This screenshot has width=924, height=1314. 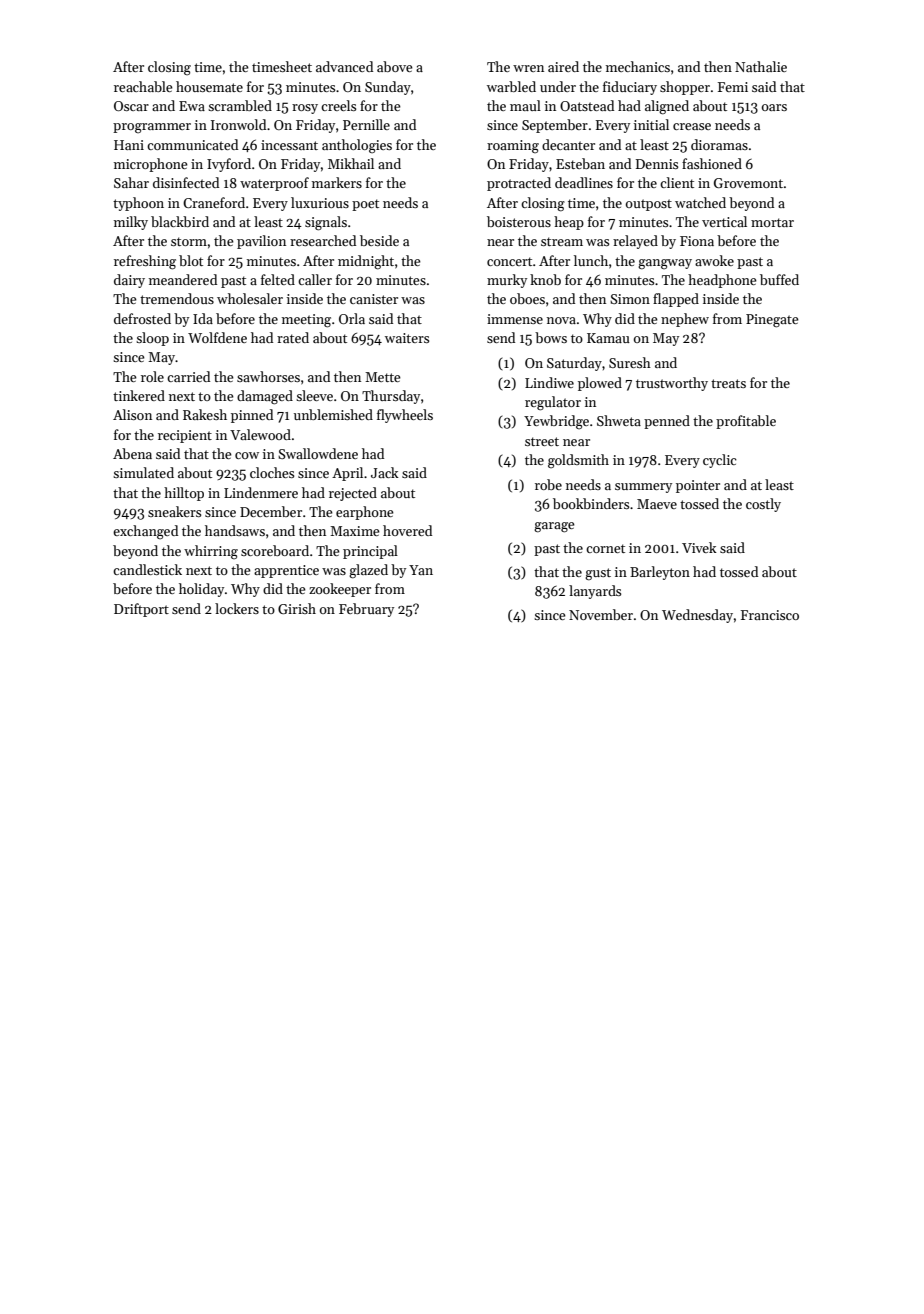 I want to click on reachable, so click(x=143, y=86).
